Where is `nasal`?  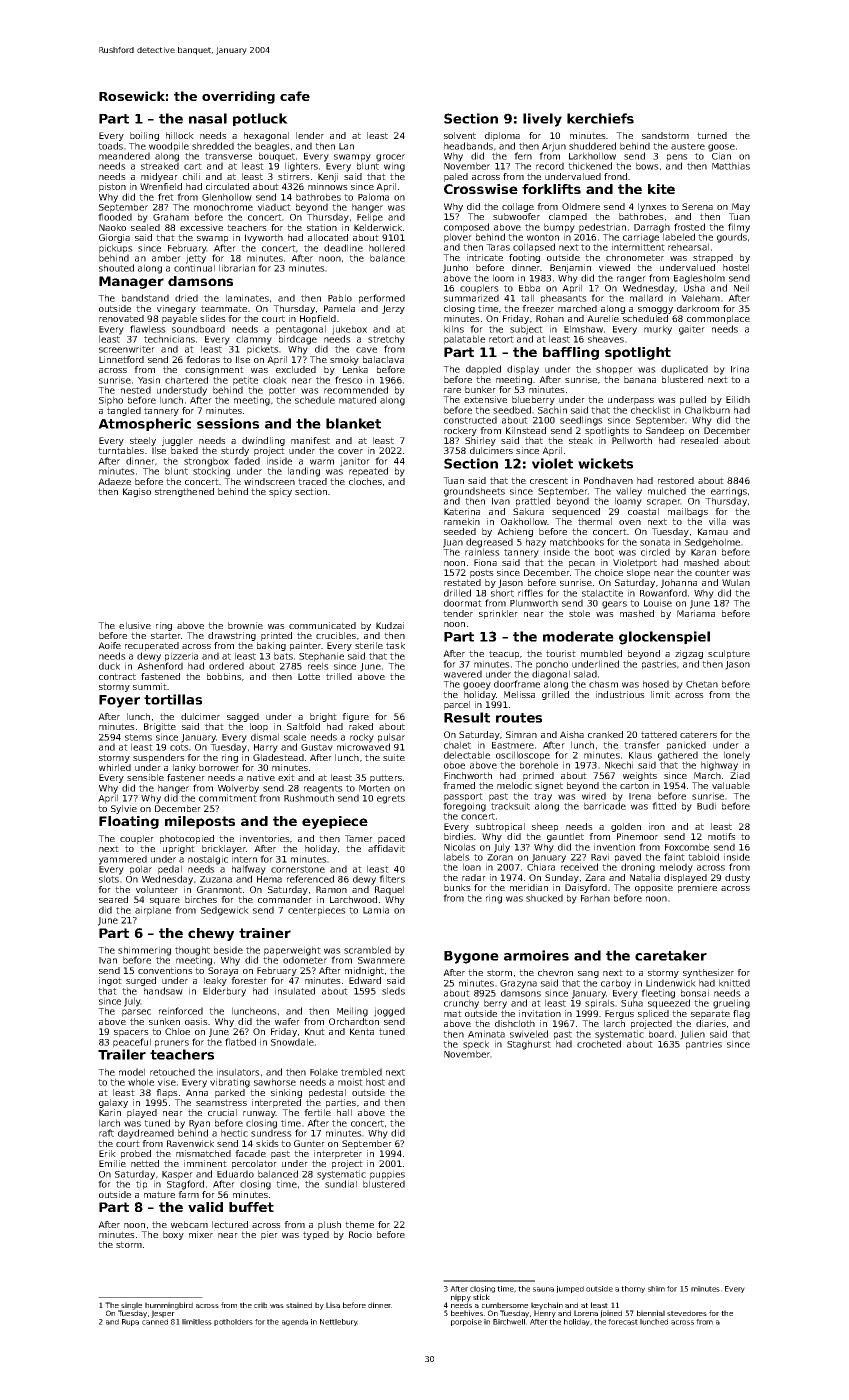
nasal is located at coordinates (208, 118).
